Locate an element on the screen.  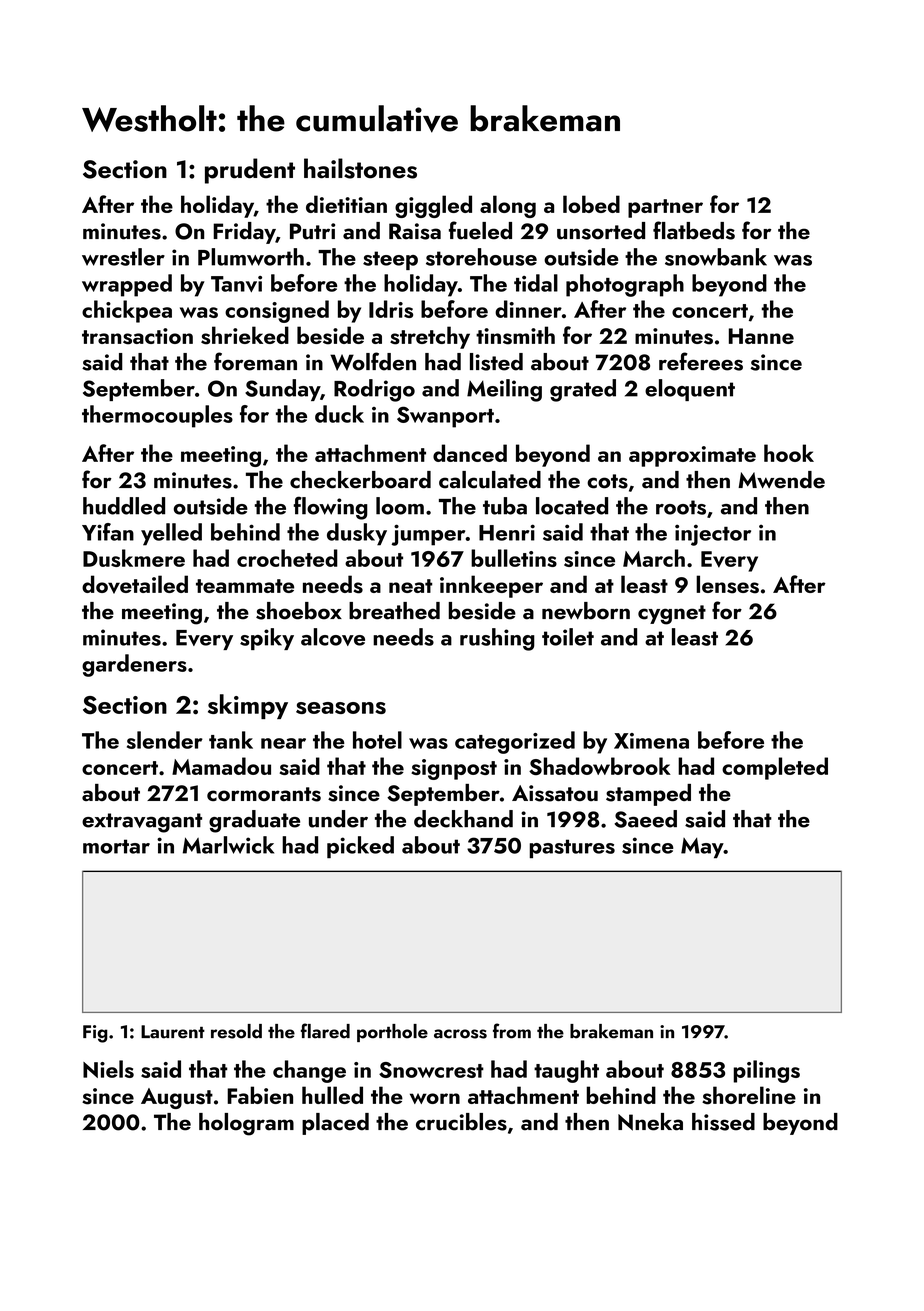
wrestler is located at coordinates (123, 257).
